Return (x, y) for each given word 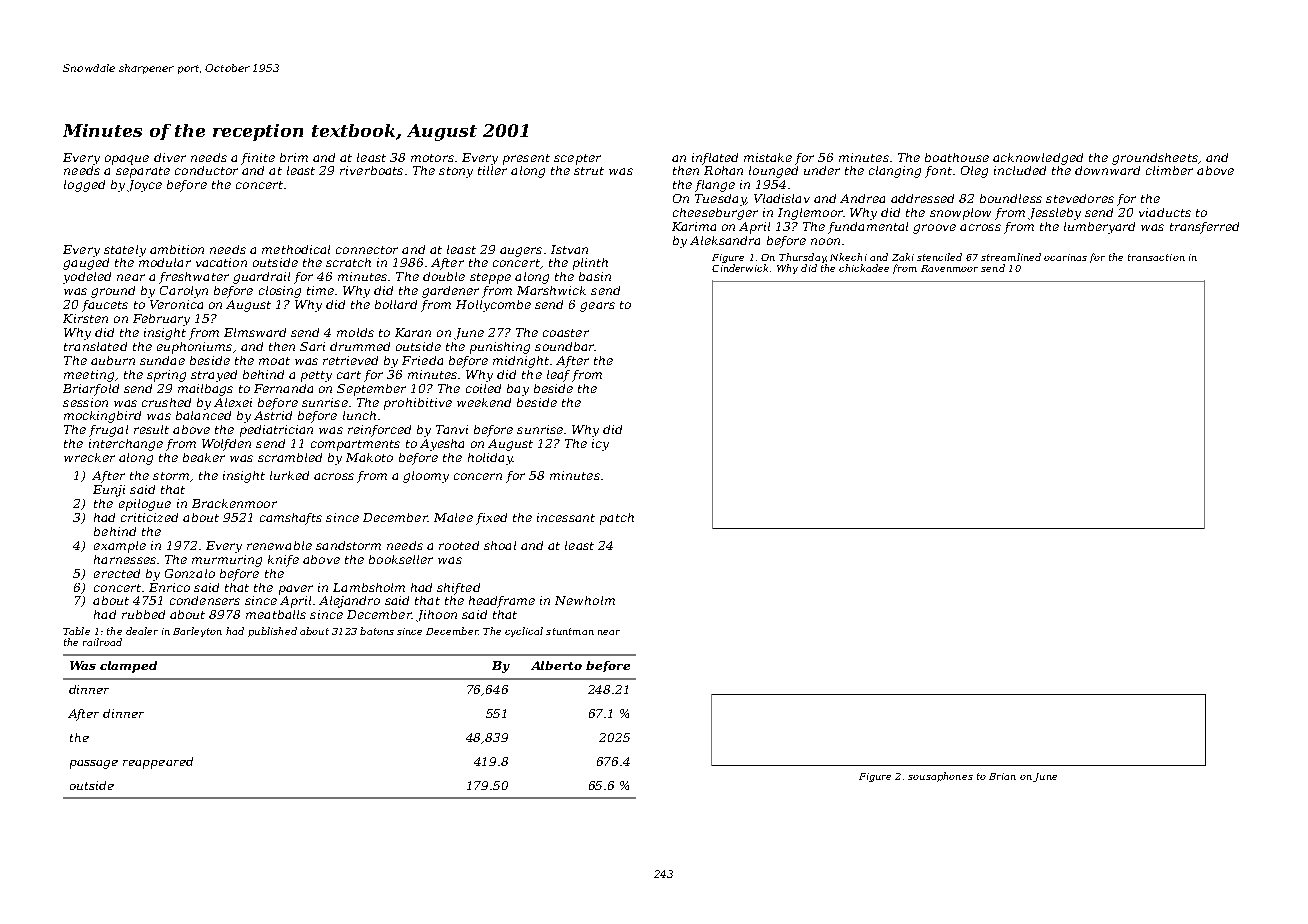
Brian (1002, 776)
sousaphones (940, 777)
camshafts (291, 519)
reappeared (158, 763)
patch (617, 519)
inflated (715, 159)
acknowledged (1038, 159)
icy (600, 445)
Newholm (585, 600)
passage (94, 764)
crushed (166, 402)
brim (294, 157)
